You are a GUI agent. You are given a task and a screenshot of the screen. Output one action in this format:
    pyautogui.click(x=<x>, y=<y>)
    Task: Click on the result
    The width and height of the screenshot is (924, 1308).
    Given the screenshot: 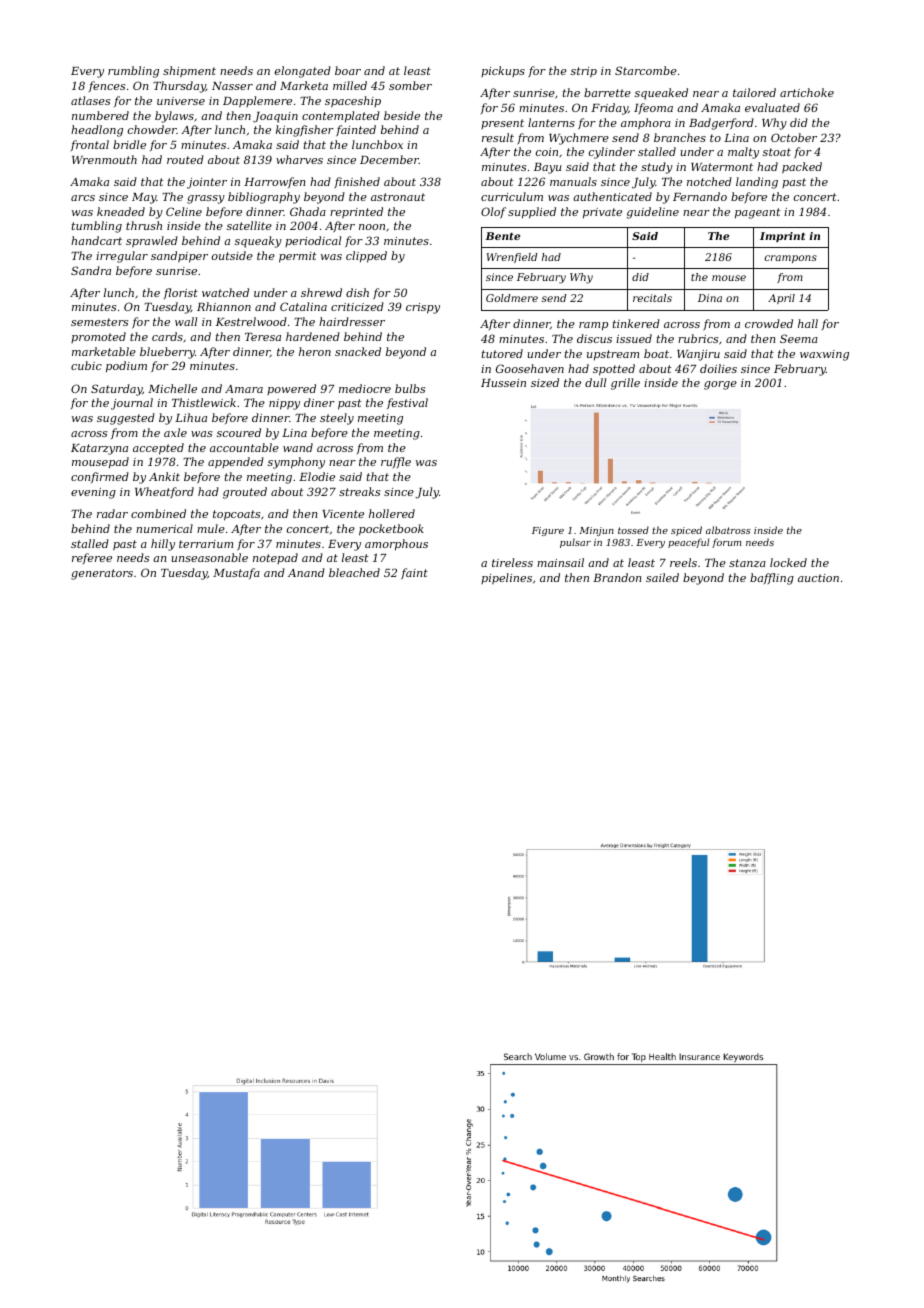 What is the action you would take?
    pyautogui.click(x=498, y=137)
